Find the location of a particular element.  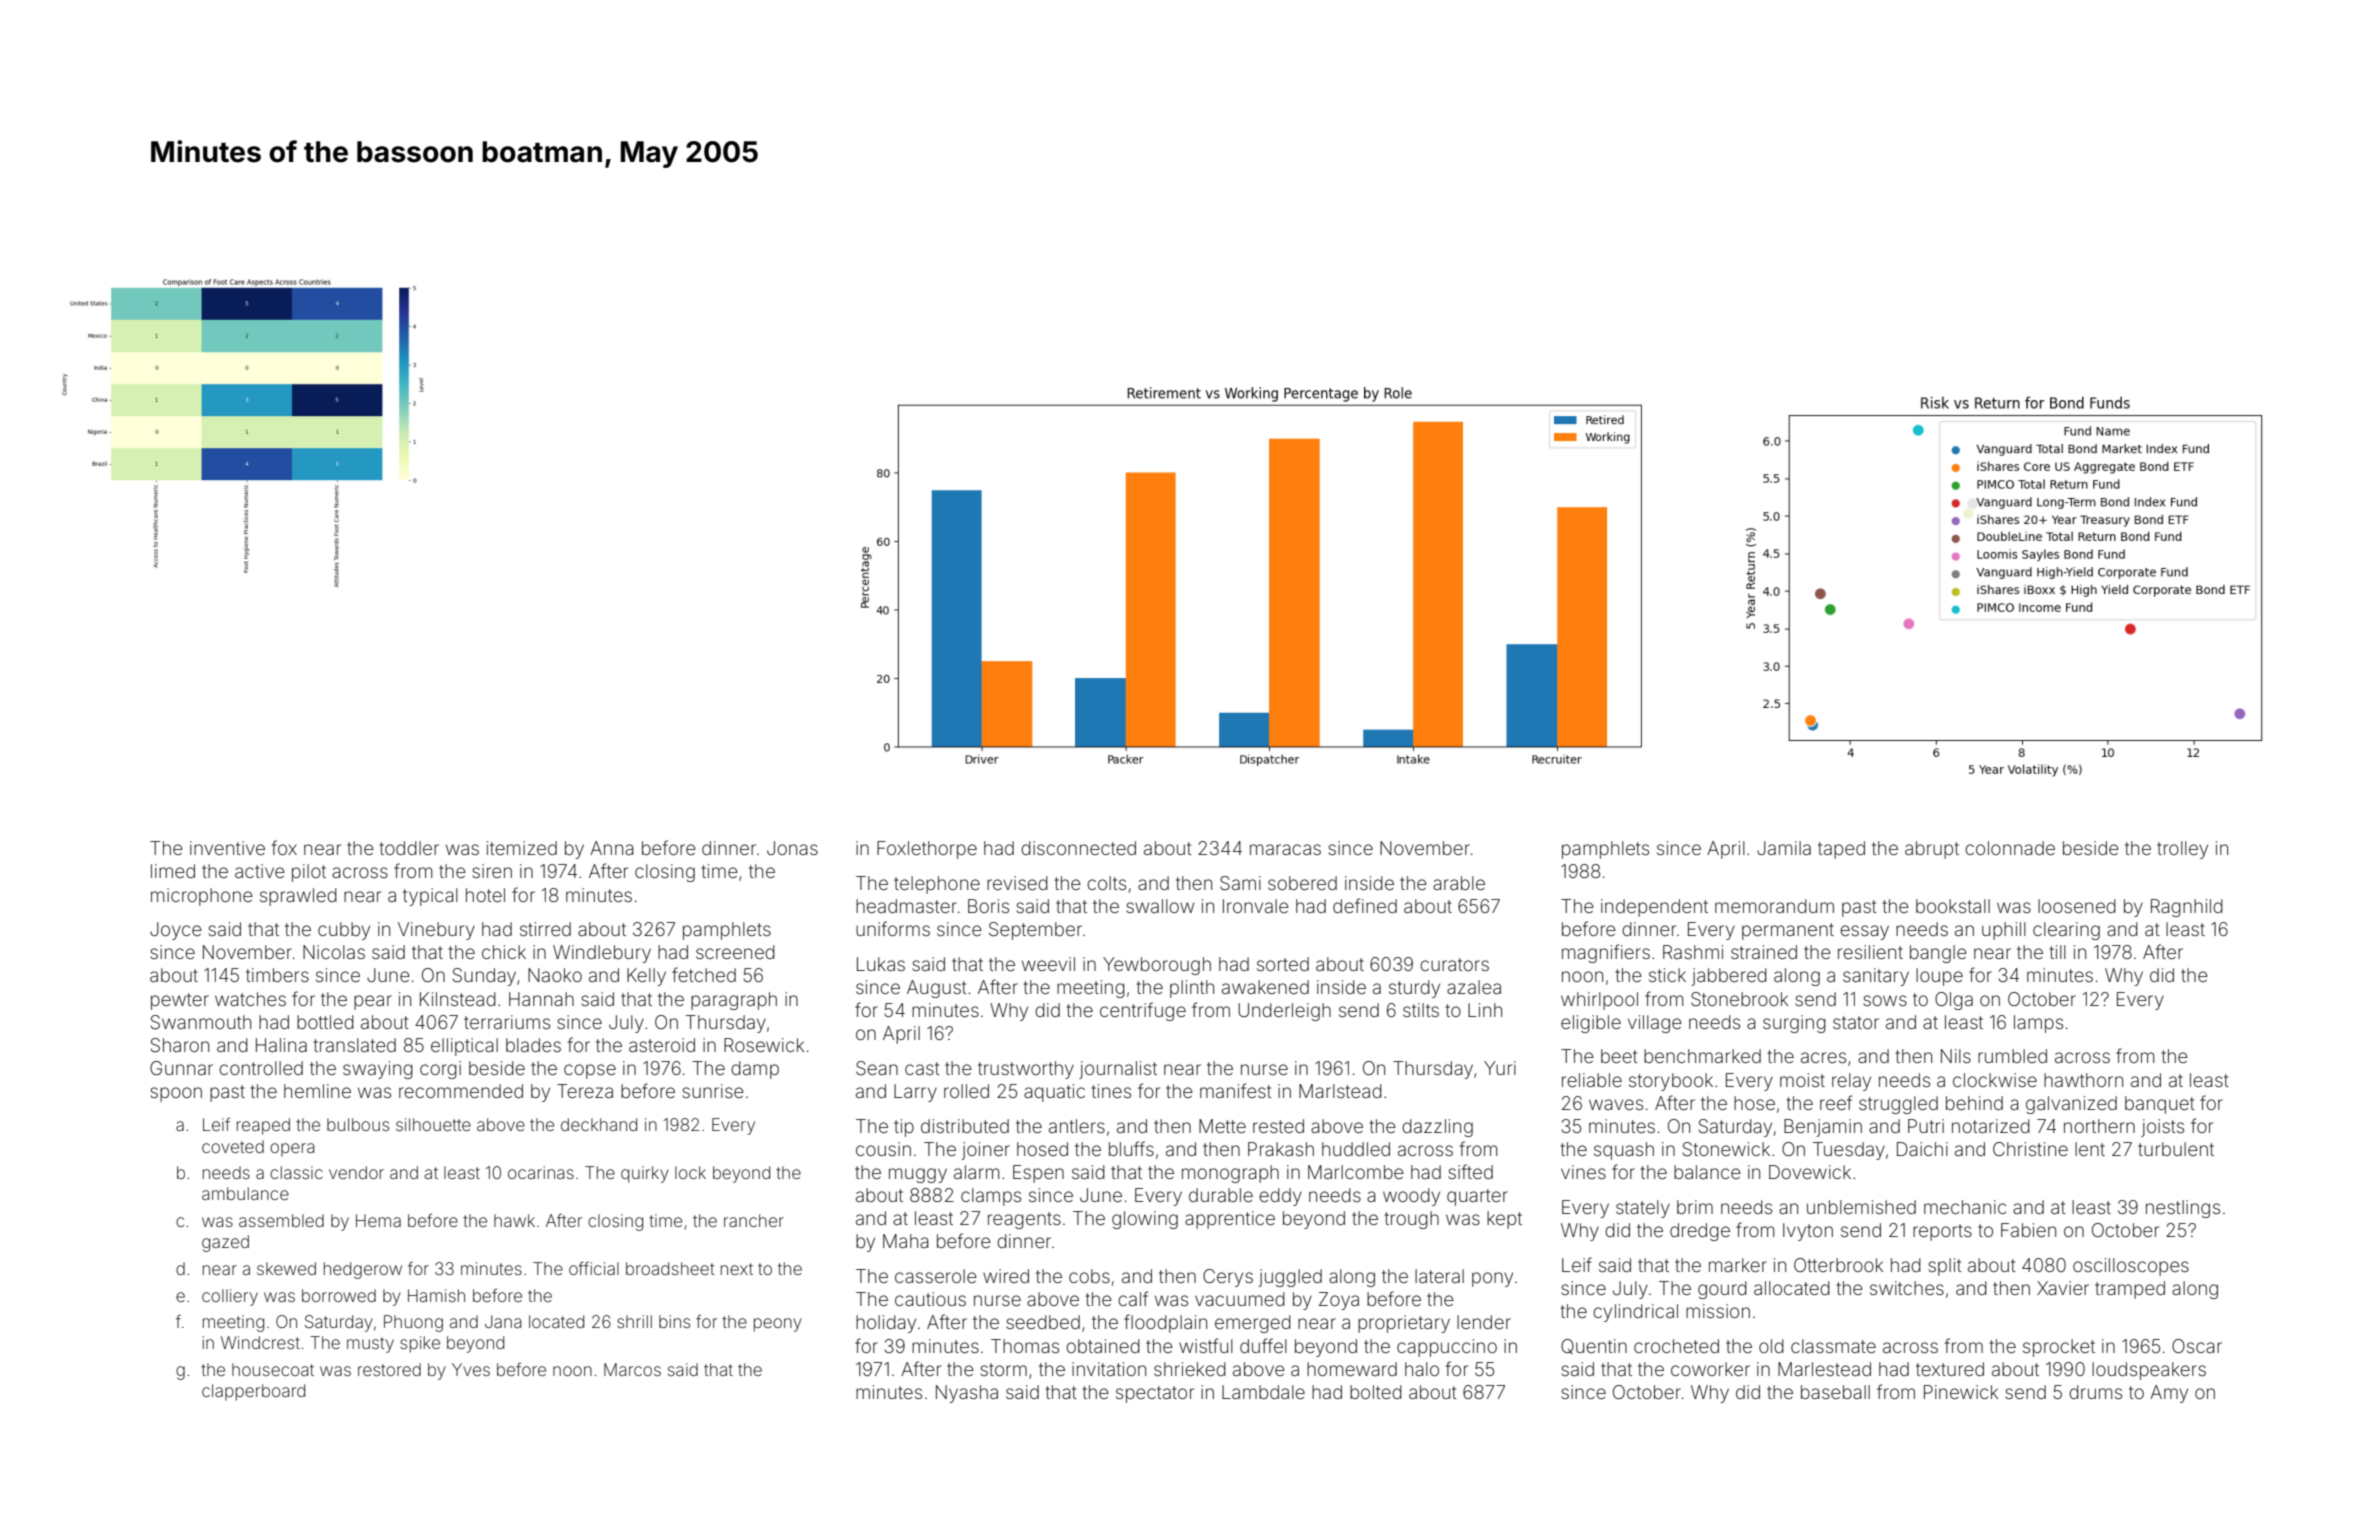

Olga is located at coordinates (1954, 1001).
